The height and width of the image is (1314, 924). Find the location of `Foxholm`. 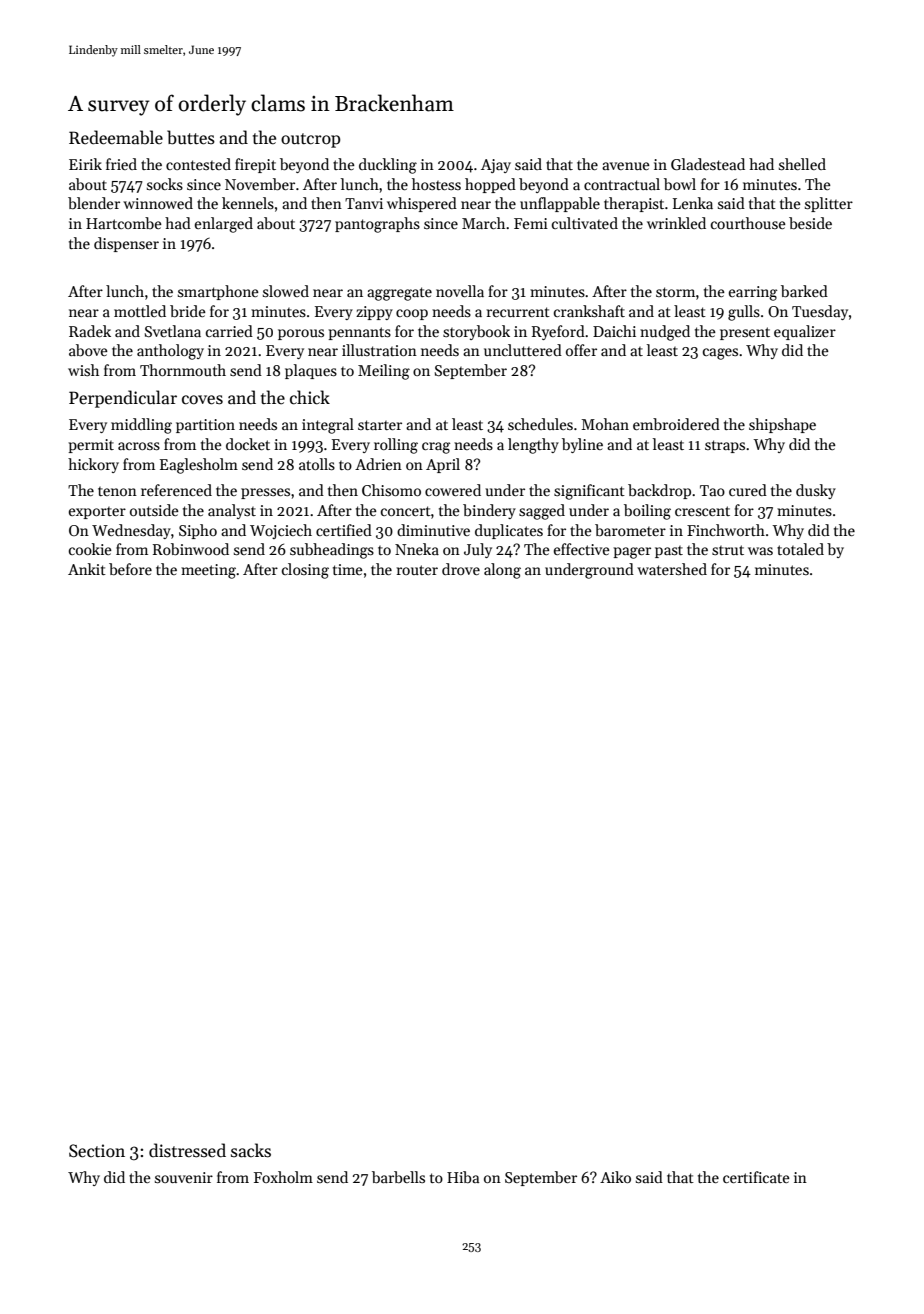

Foxholm is located at coordinates (283, 1177).
